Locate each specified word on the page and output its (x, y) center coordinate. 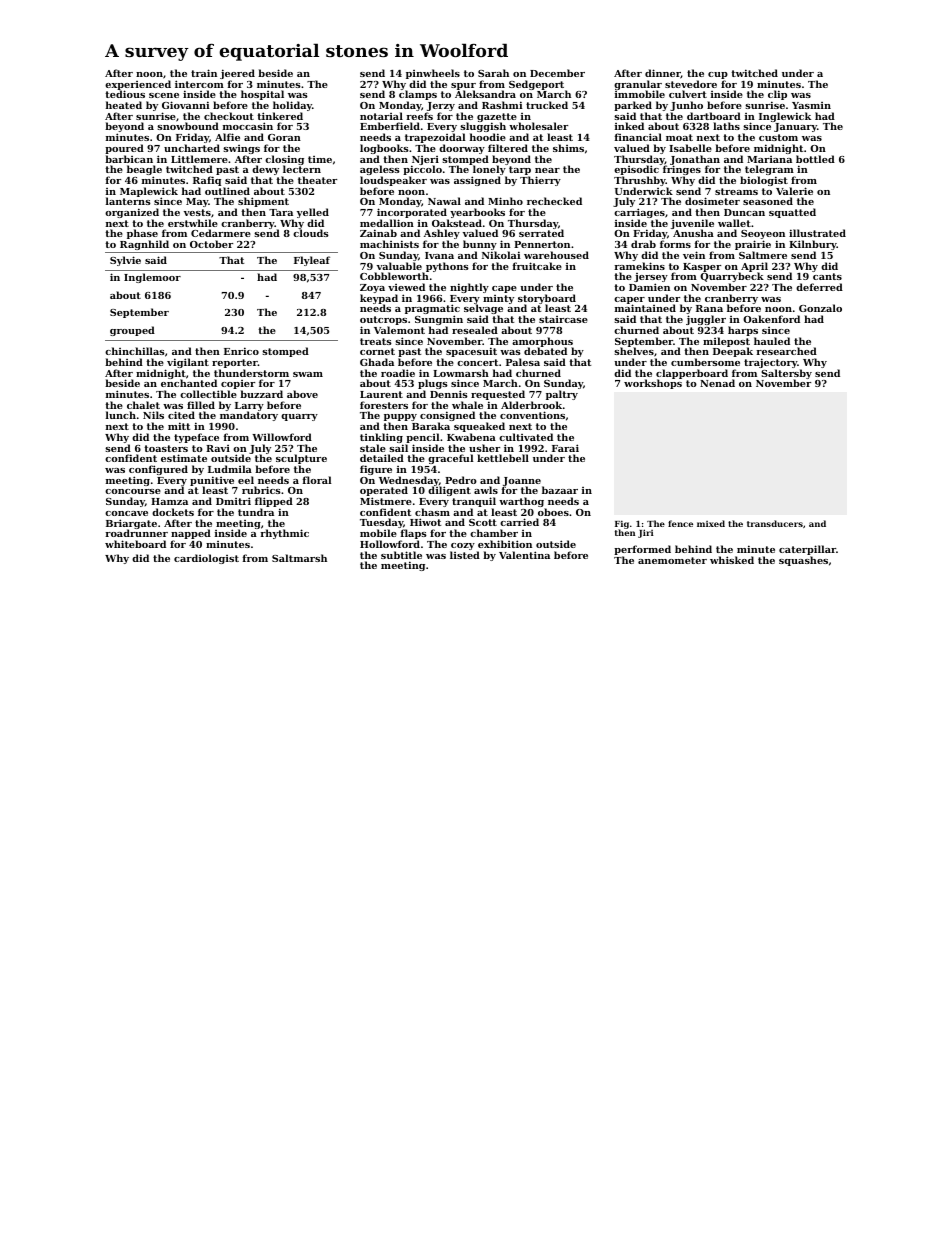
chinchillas (135, 351)
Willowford (282, 437)
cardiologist (206, 559)
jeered (237, 74)
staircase (563, 319)
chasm (432, 512)
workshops (653, 384)
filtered (508, 148)
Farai (565, 448)
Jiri (646, 533)
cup (718, 75)
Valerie (794, 191)
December (557, 73)
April (754, 267)
